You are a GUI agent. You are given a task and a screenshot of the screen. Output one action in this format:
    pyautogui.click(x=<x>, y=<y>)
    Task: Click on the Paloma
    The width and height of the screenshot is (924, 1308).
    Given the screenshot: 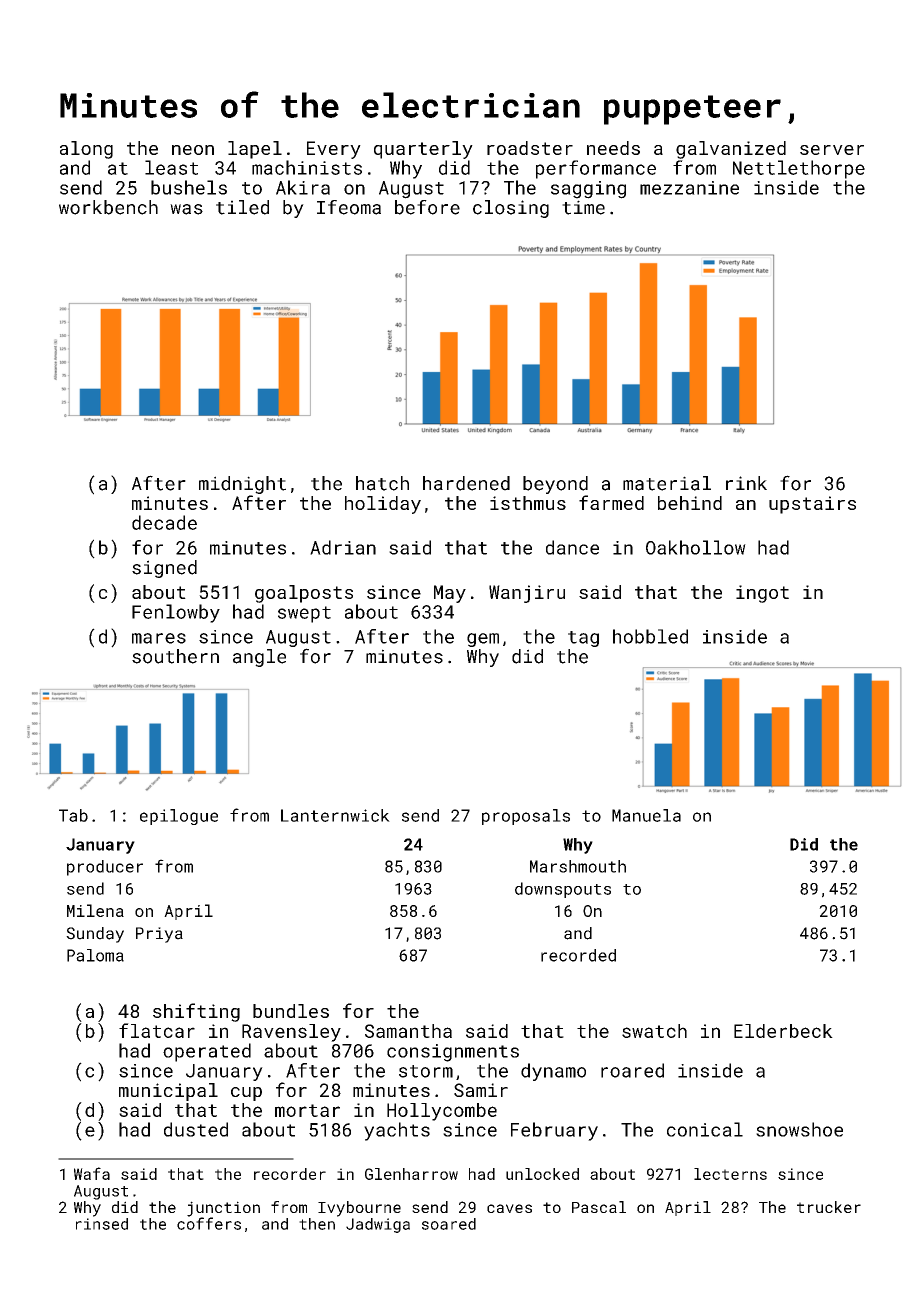 What is the action you would take?
    pyautogui.click(x=95, y=955)
